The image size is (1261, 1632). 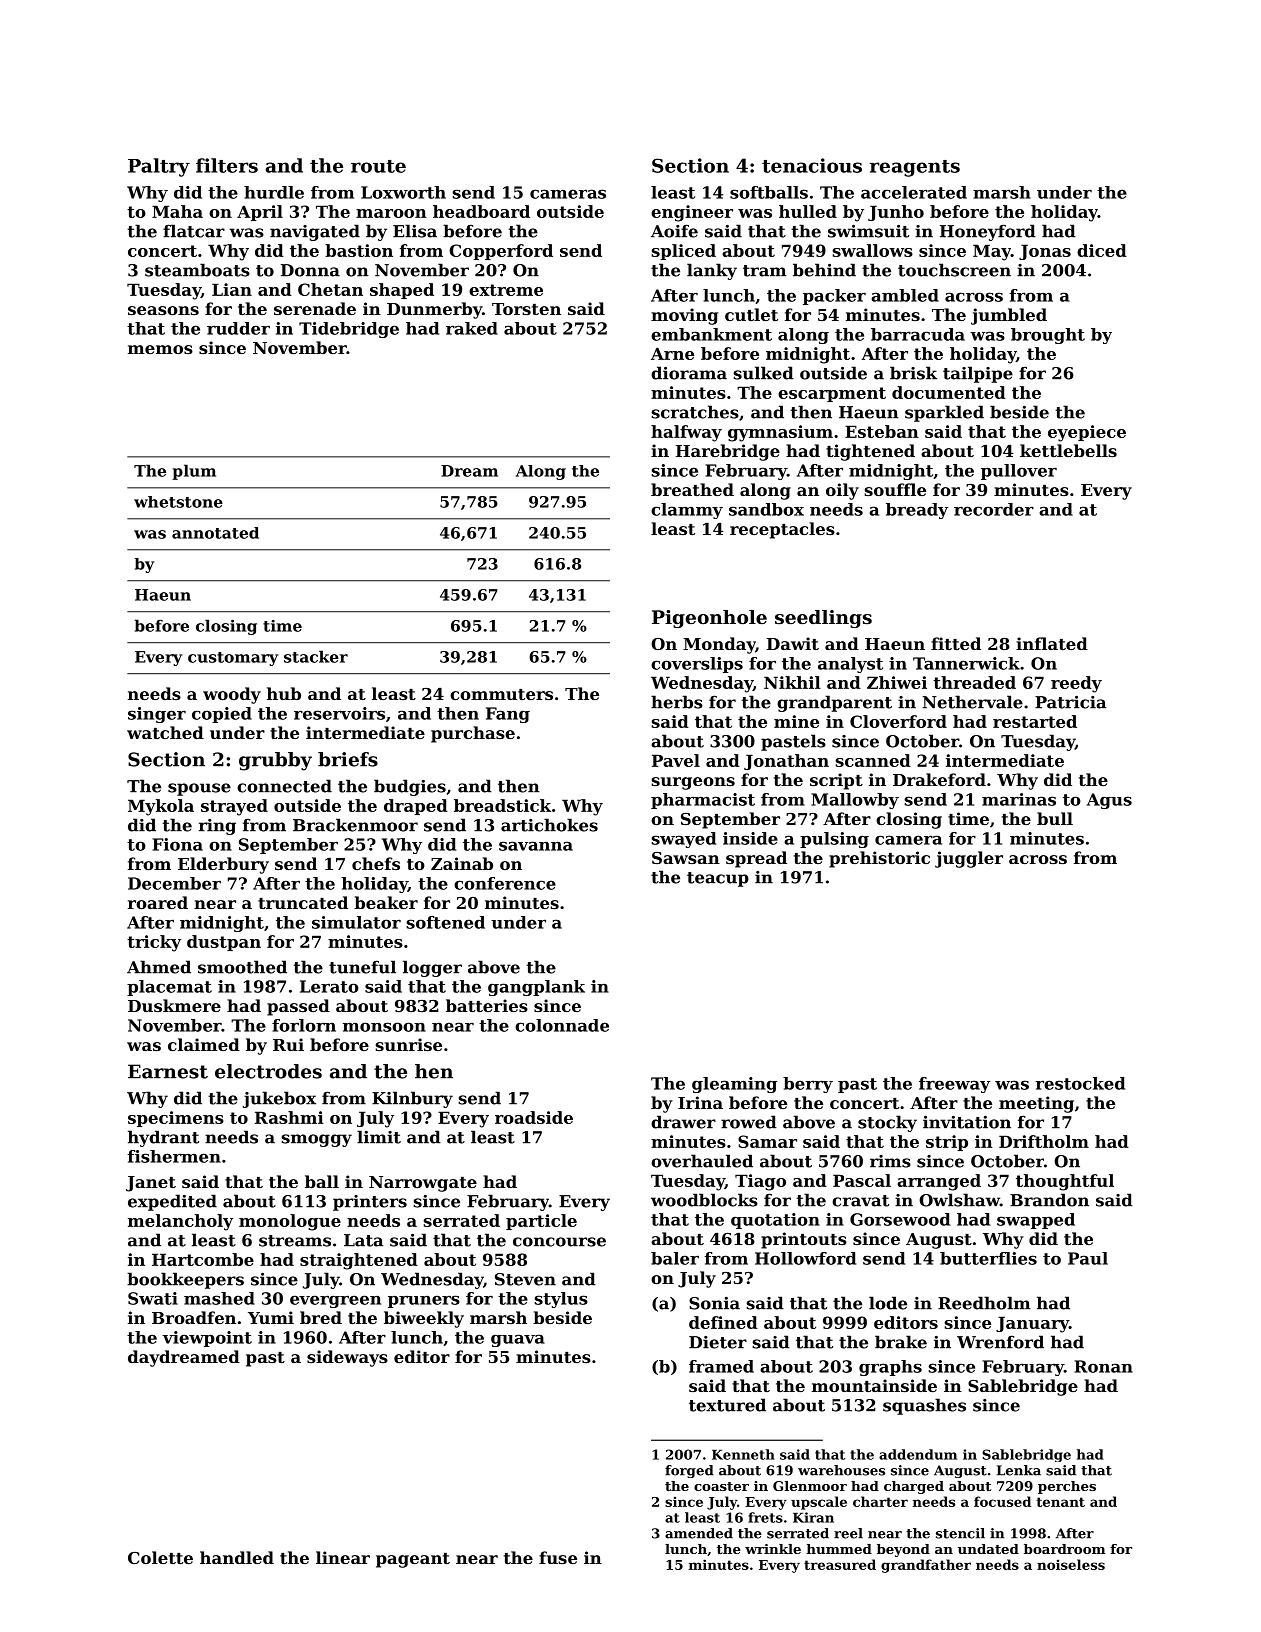 What do you see at coordinates (423, 1184) in the document?
I see `Narrowgate` at bounding box center [423, 1184].
